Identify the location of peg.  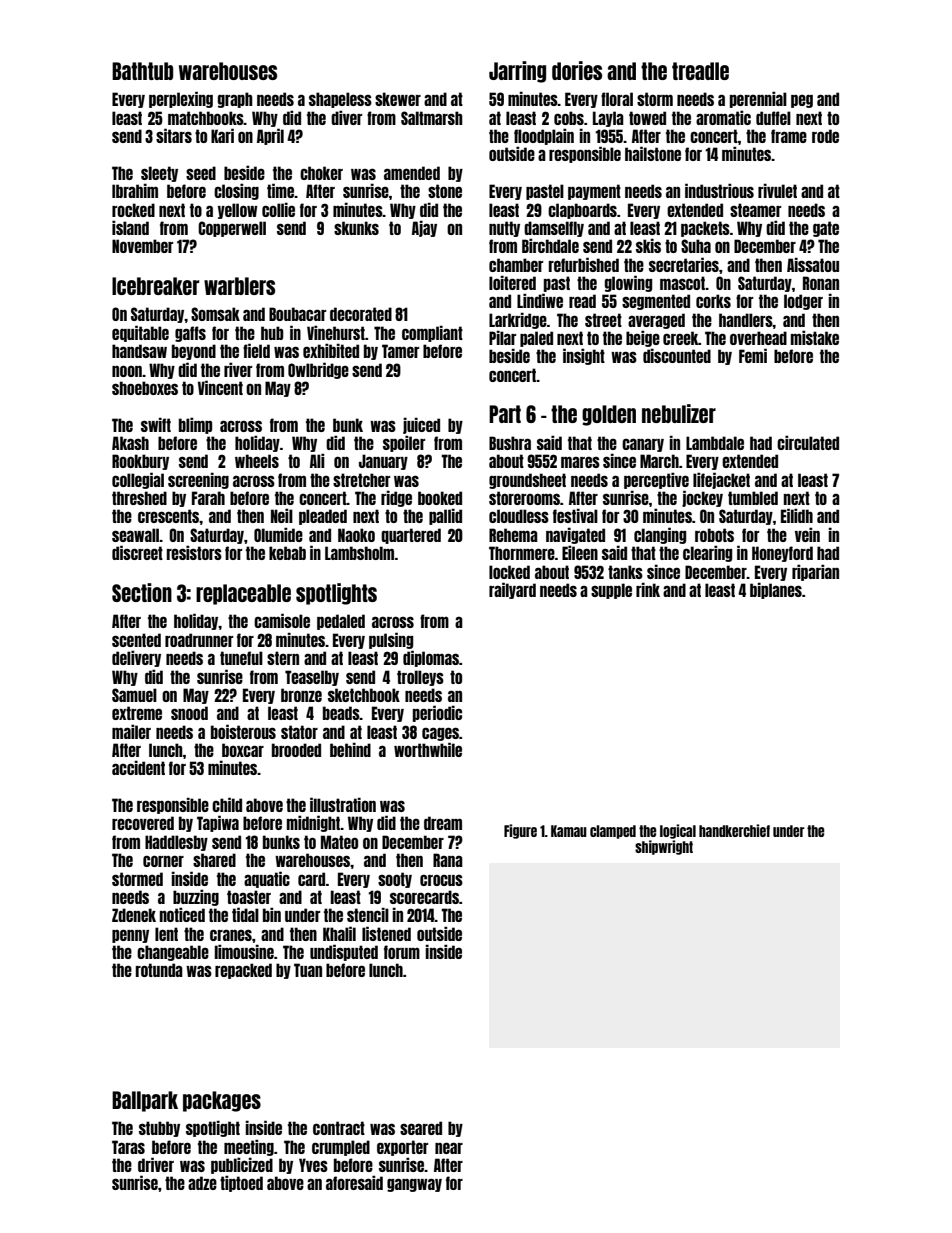
(802, 101).
